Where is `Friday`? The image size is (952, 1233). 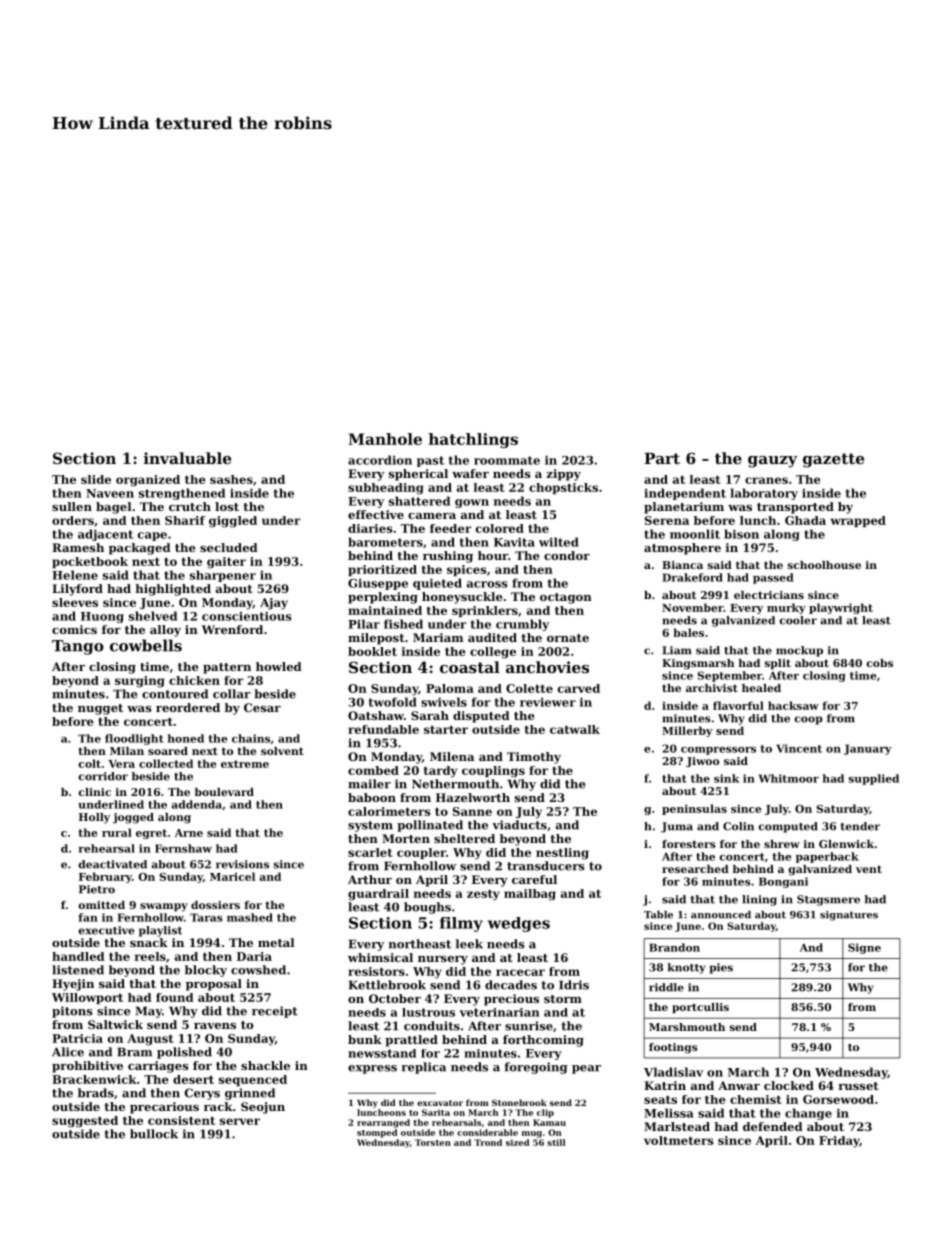
Friday is located at coordinates (839, 1142).
